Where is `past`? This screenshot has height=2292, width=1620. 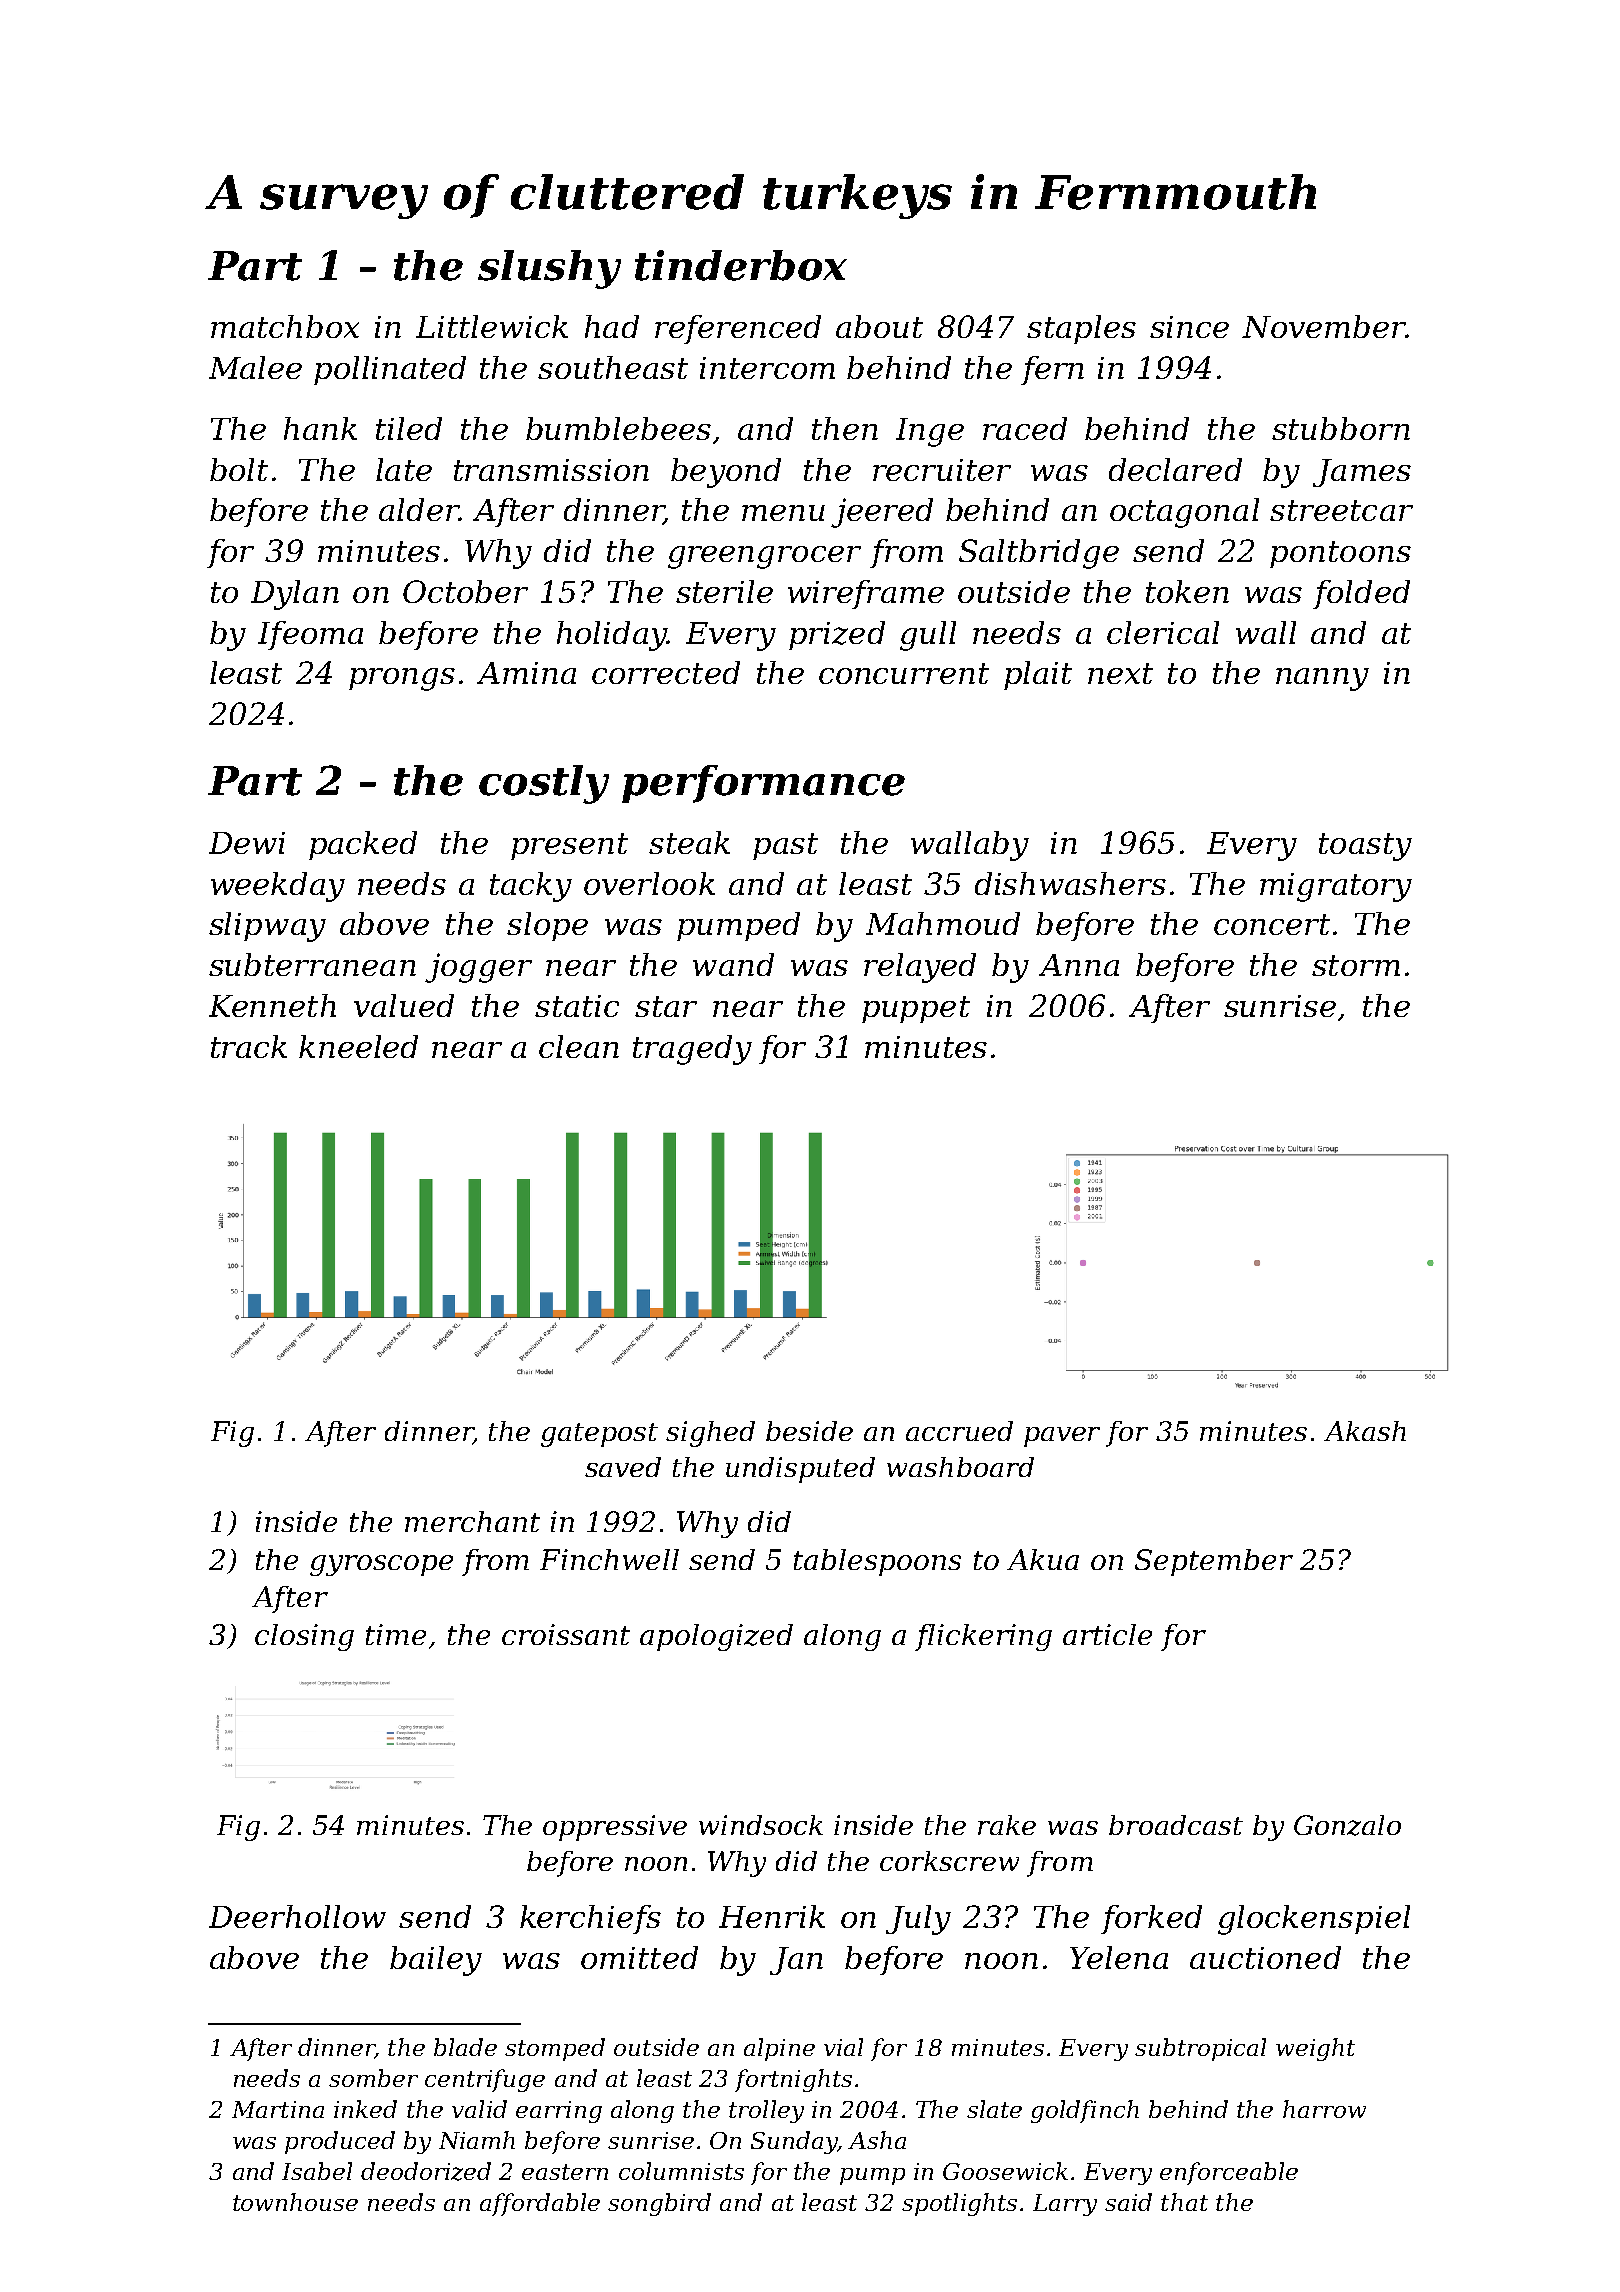 past is located at coordinates (785, 846).
